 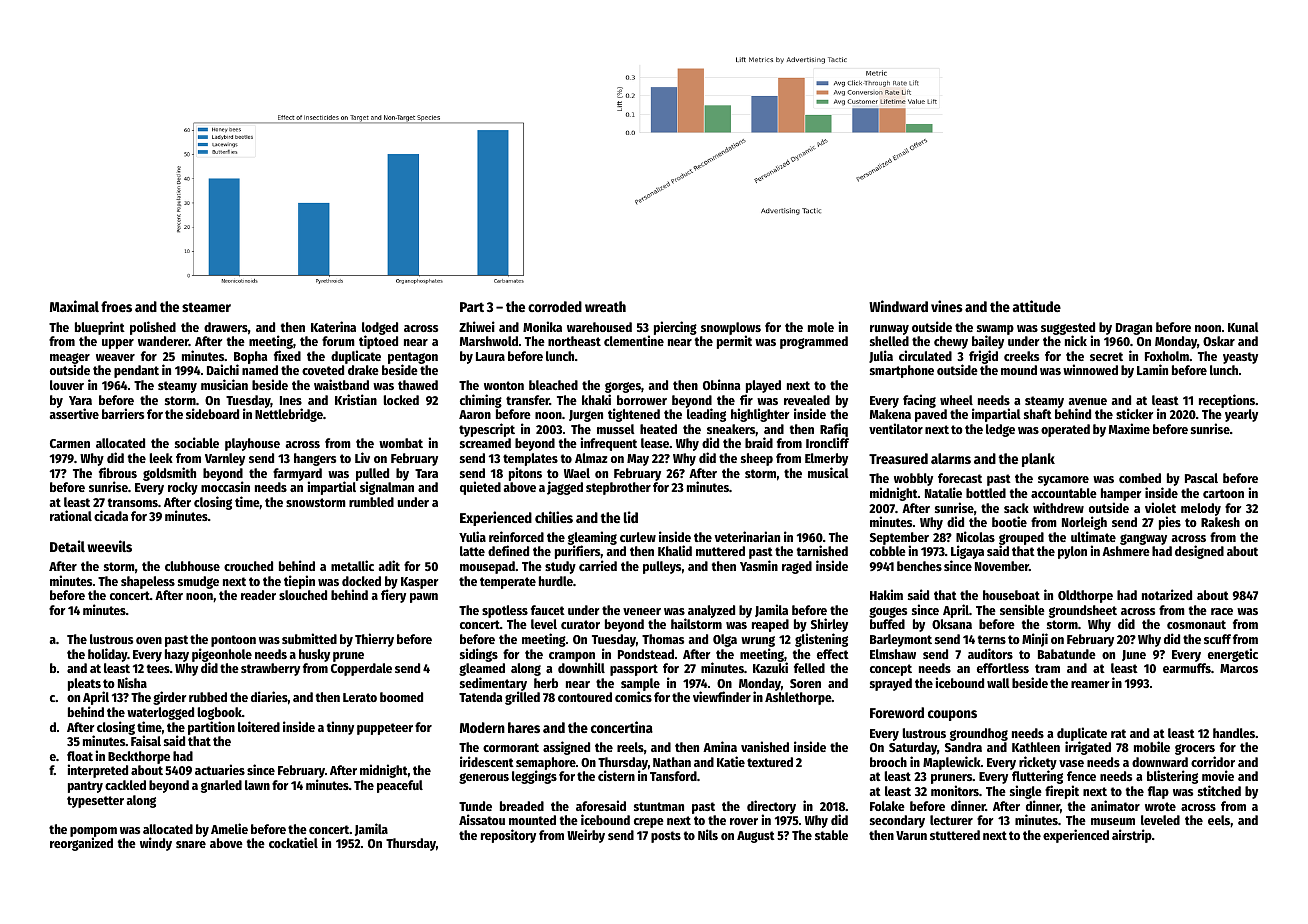 What do you see at coordinates (1222, 611) in the image?
I see `race` at bounding box center [1222, 611].
